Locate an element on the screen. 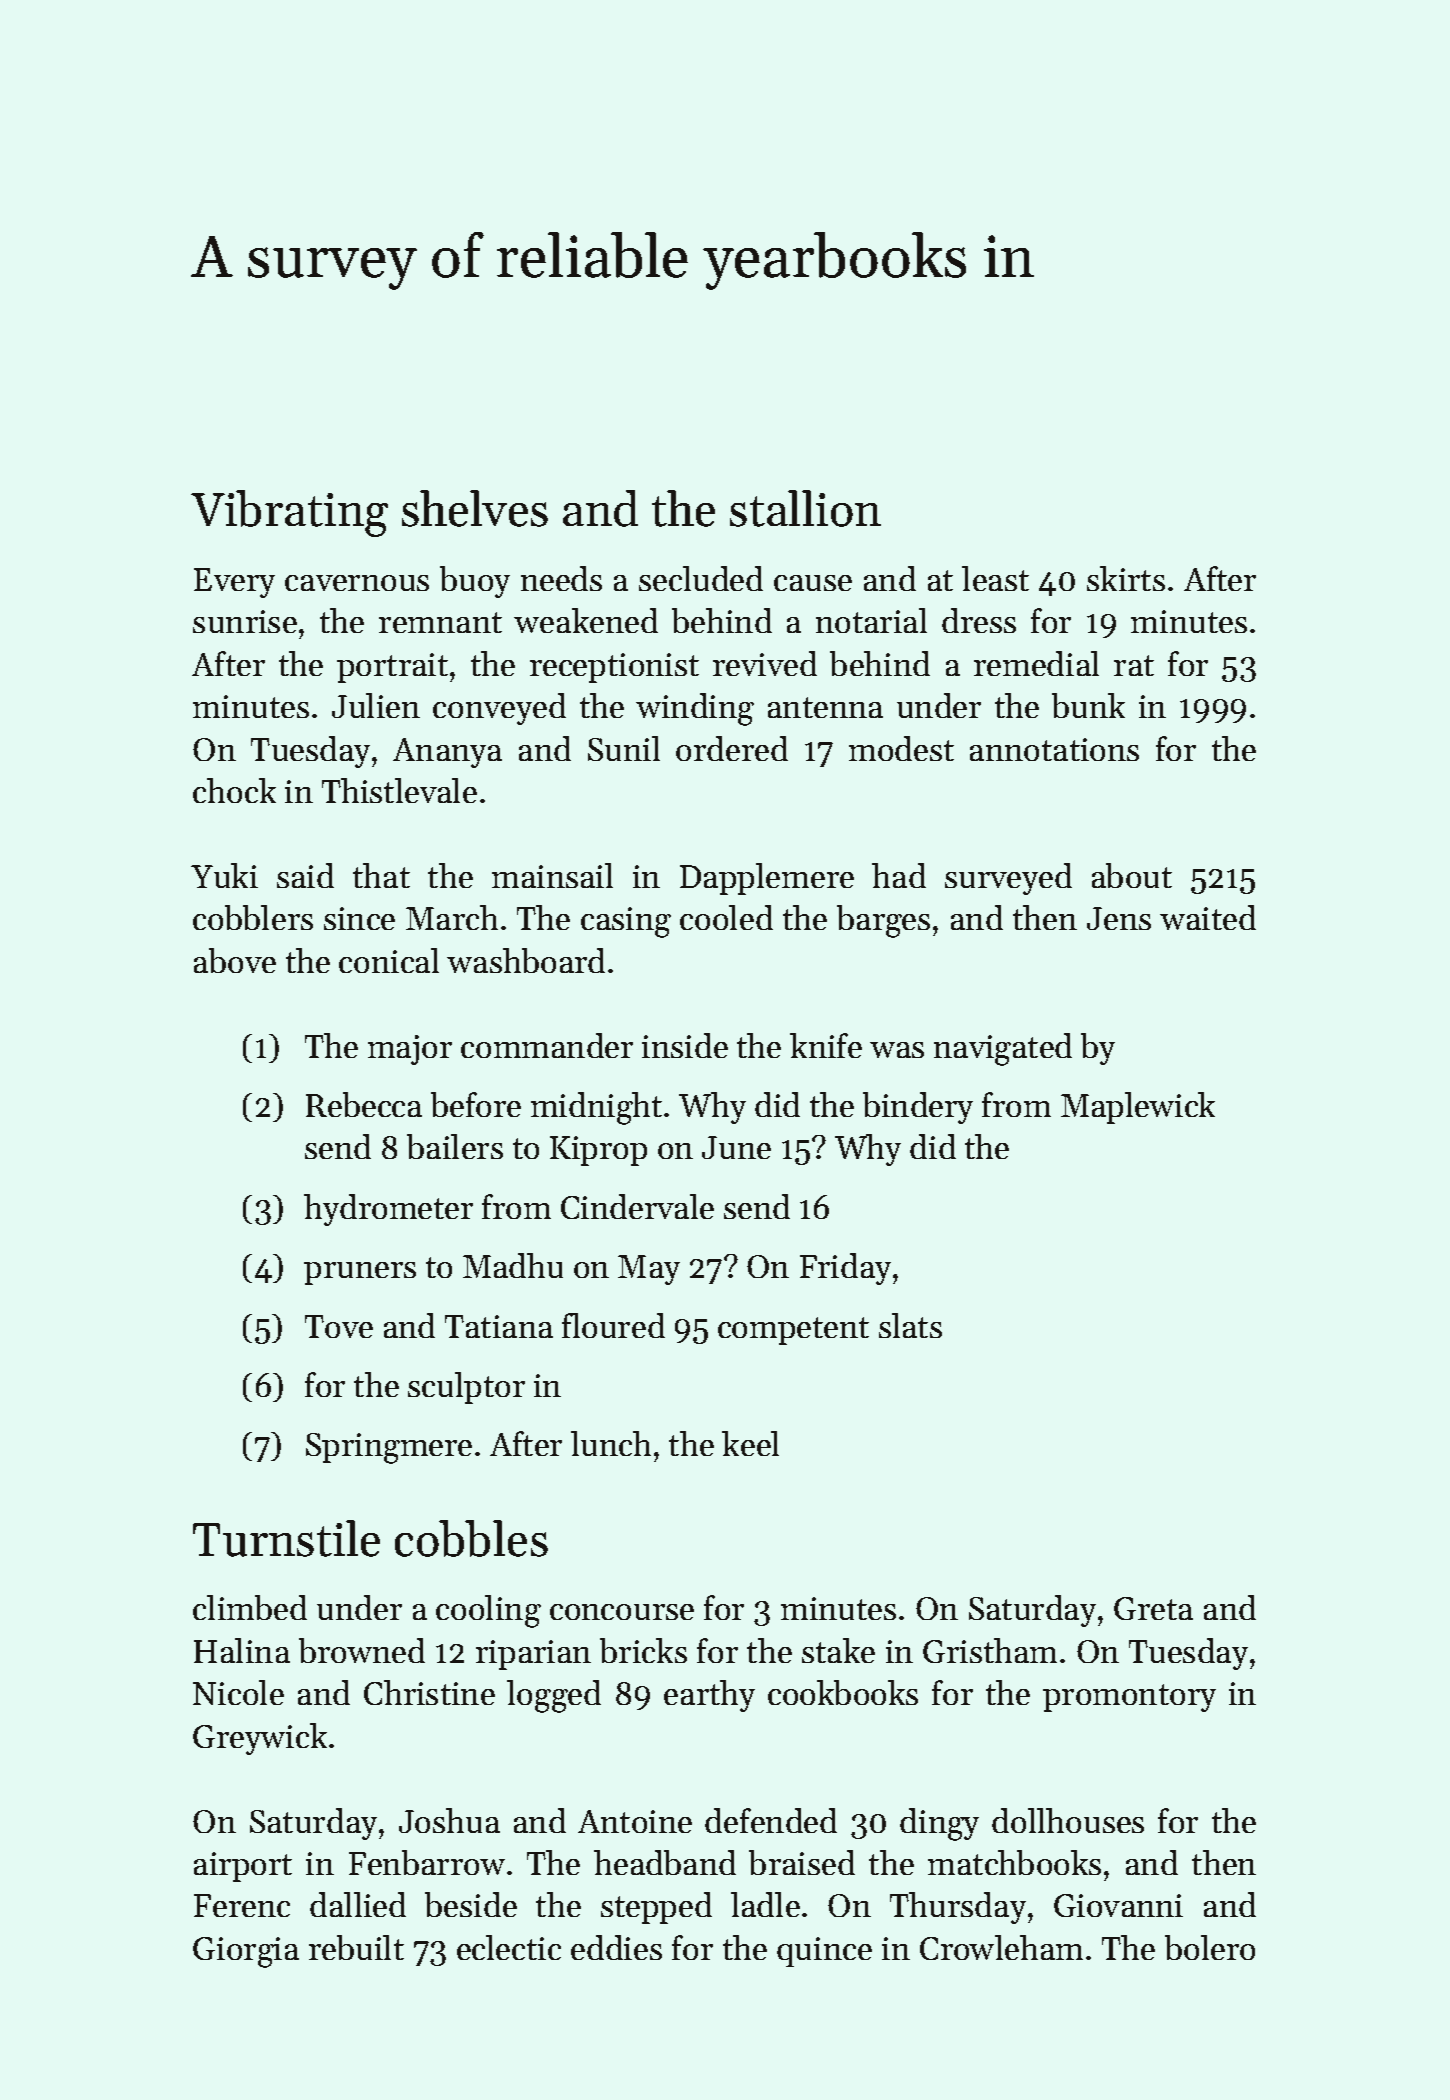 This screenshot has height=2100, width=1450. Vibrating is located at coordinates (289, 513).
